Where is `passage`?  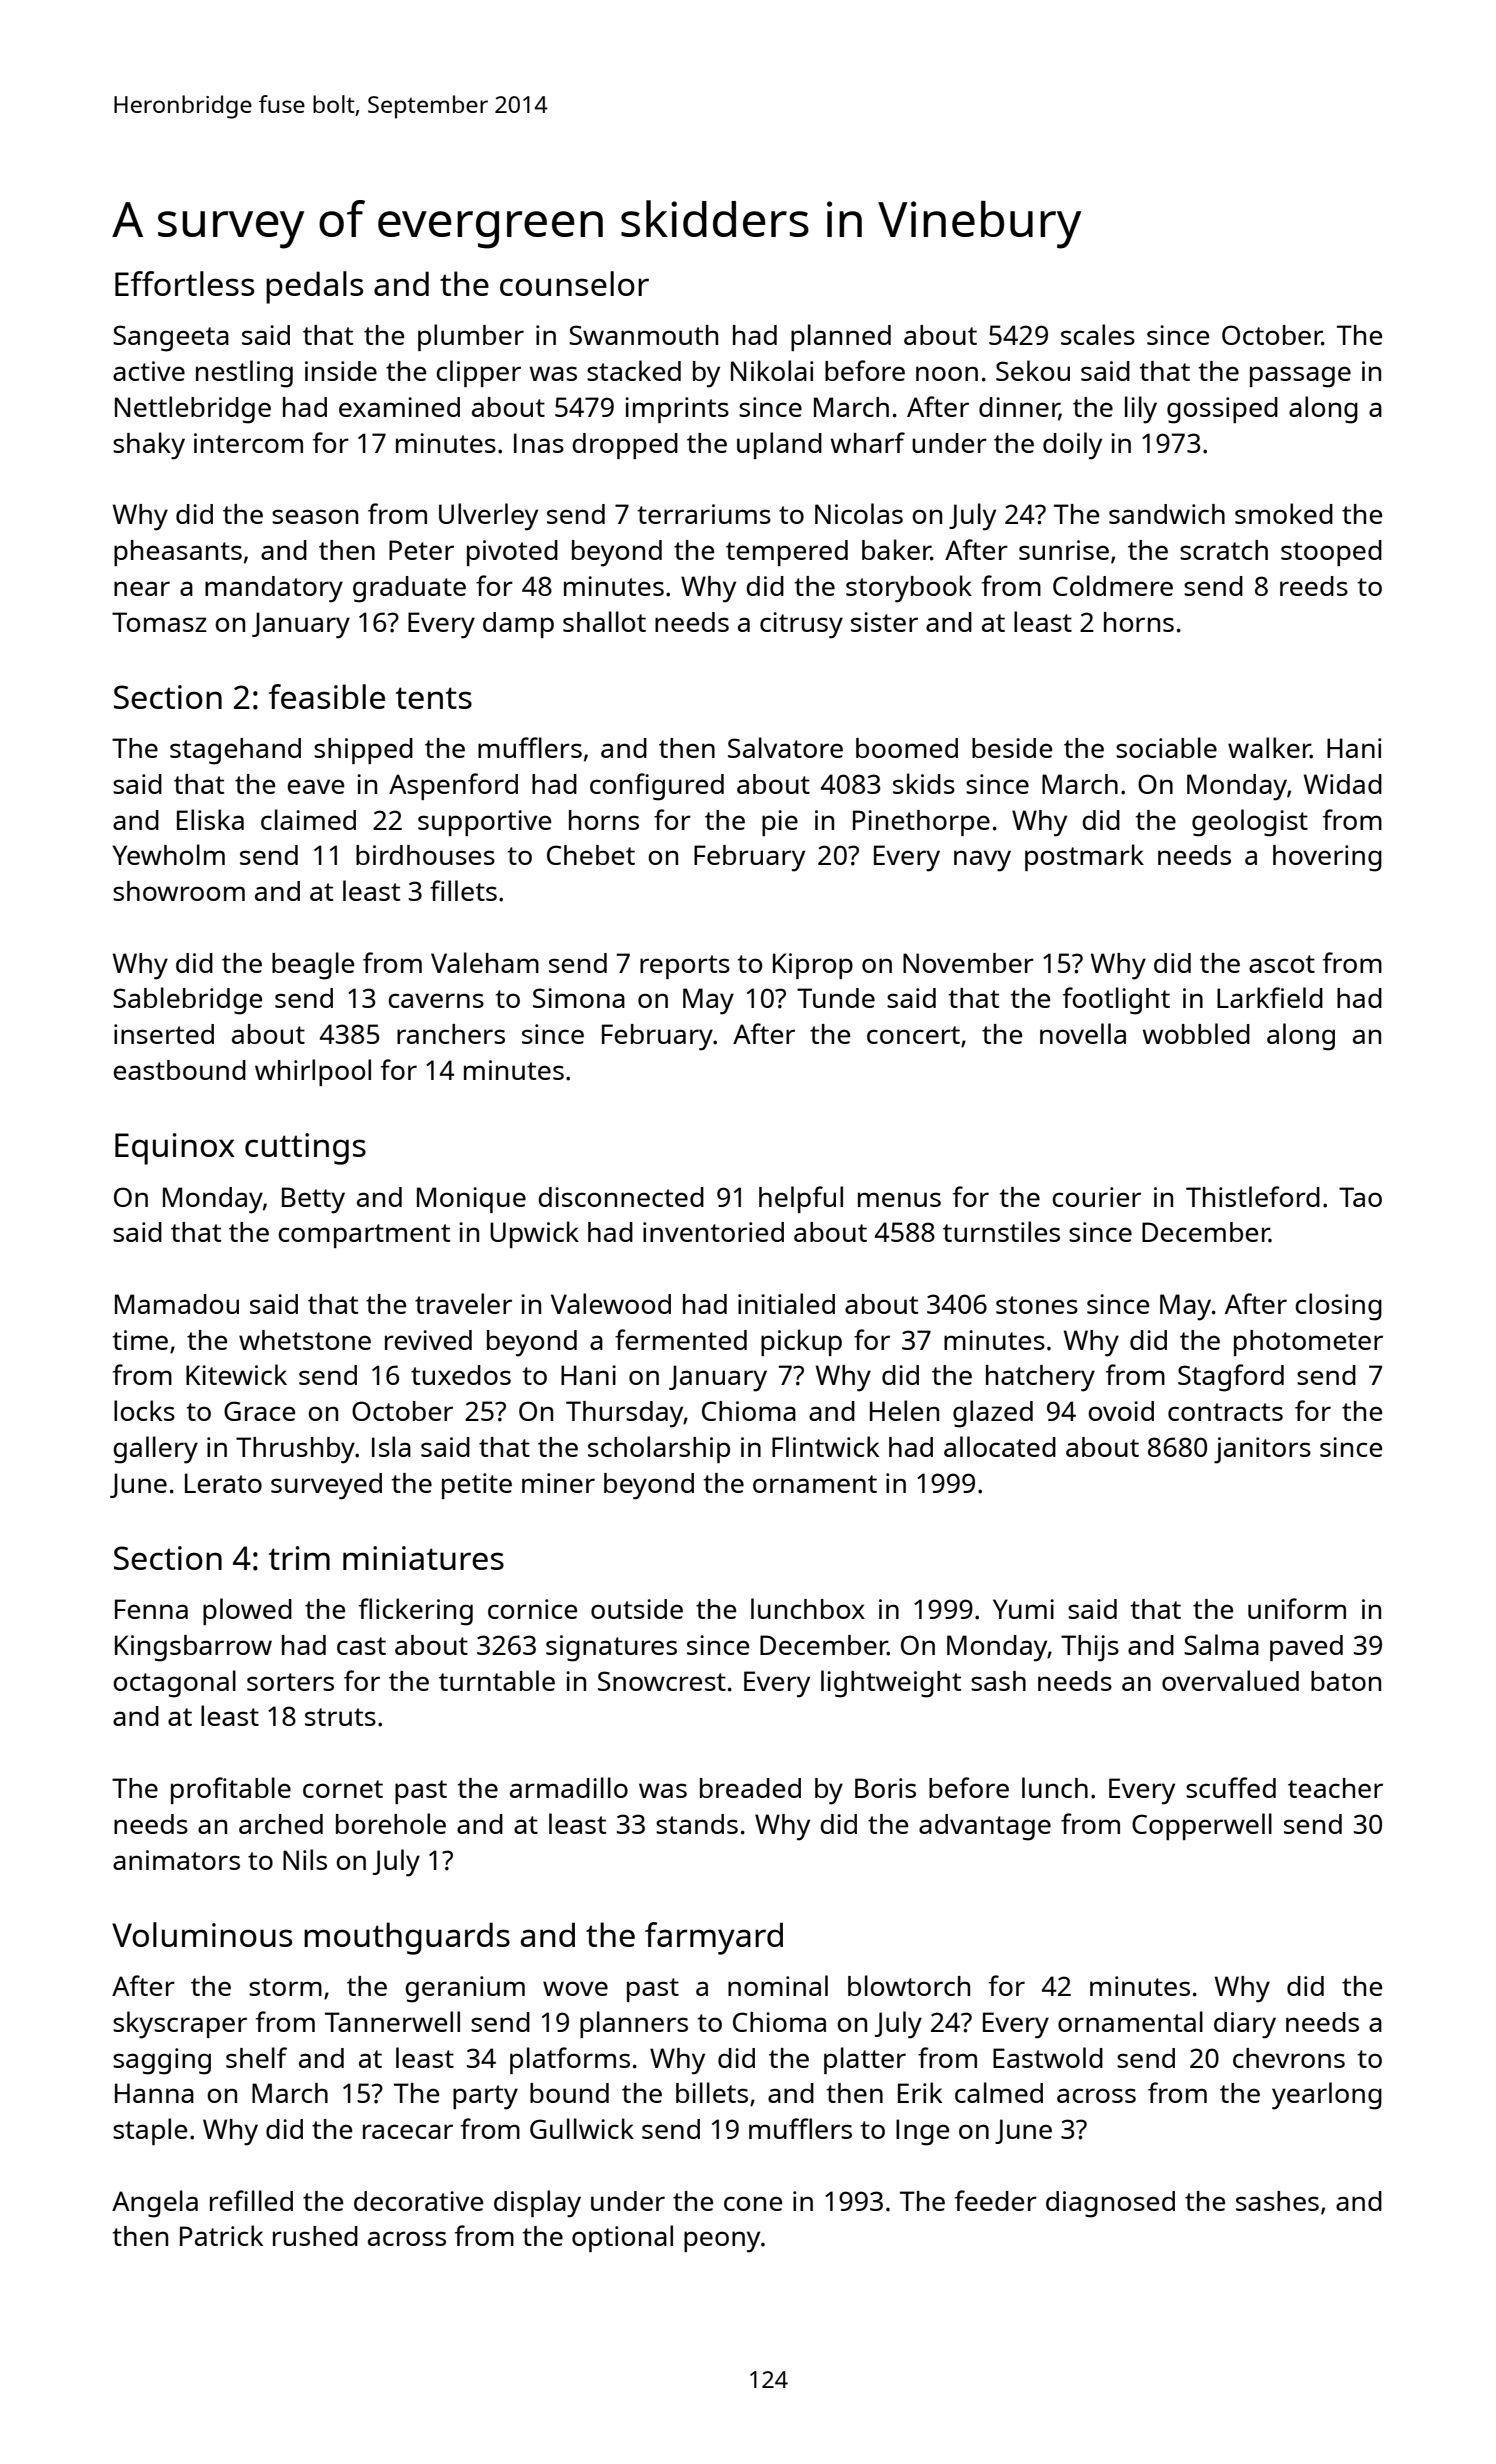
passage is located at coordinates (1300, 377).
